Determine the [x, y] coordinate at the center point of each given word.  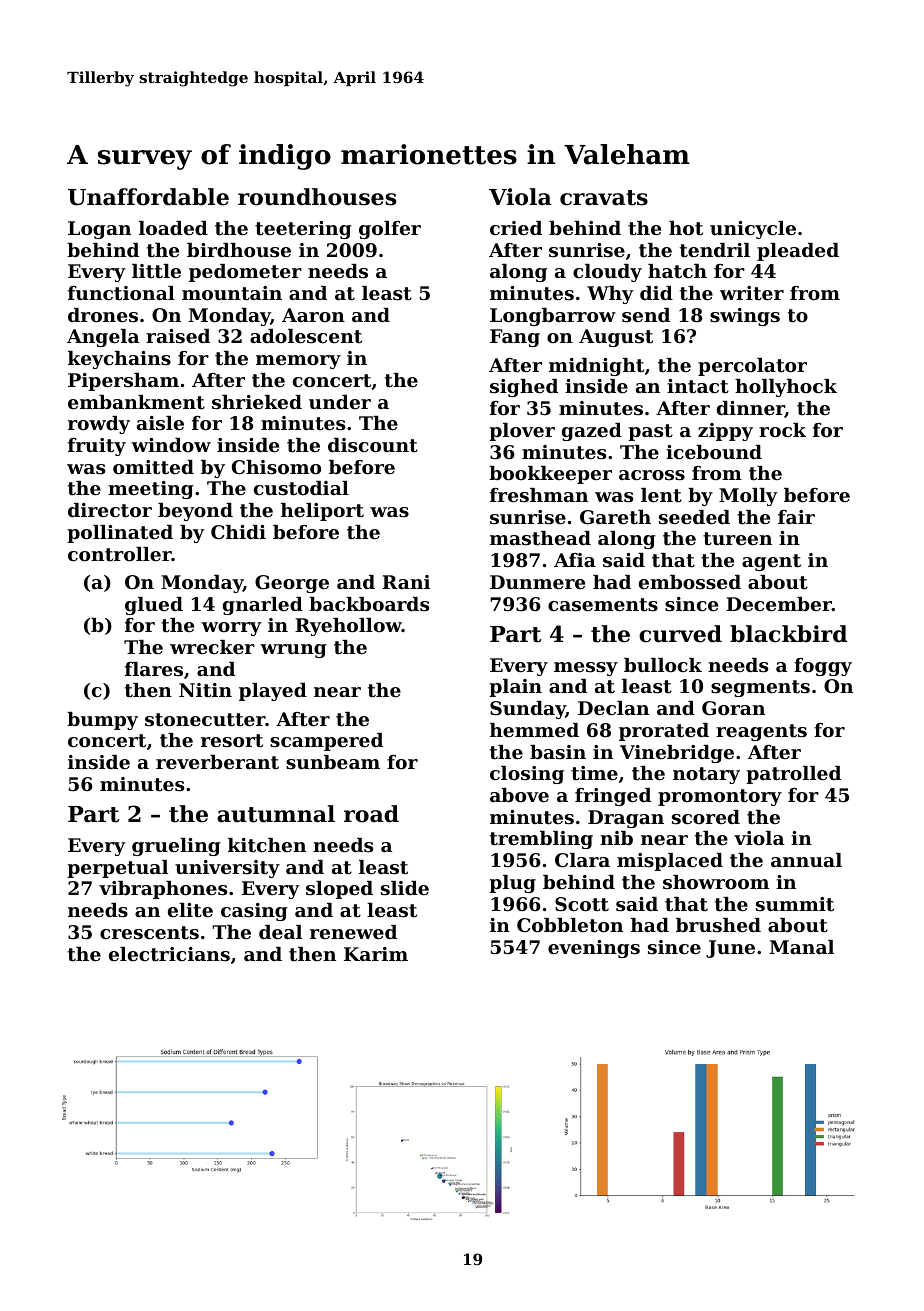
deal [280, 932]
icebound [714, 452]
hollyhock [786, 388]
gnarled [263, 606]
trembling [541, 840]
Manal [802, 947]
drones [103, 315]
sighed [524, 388]
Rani [406, 582]
